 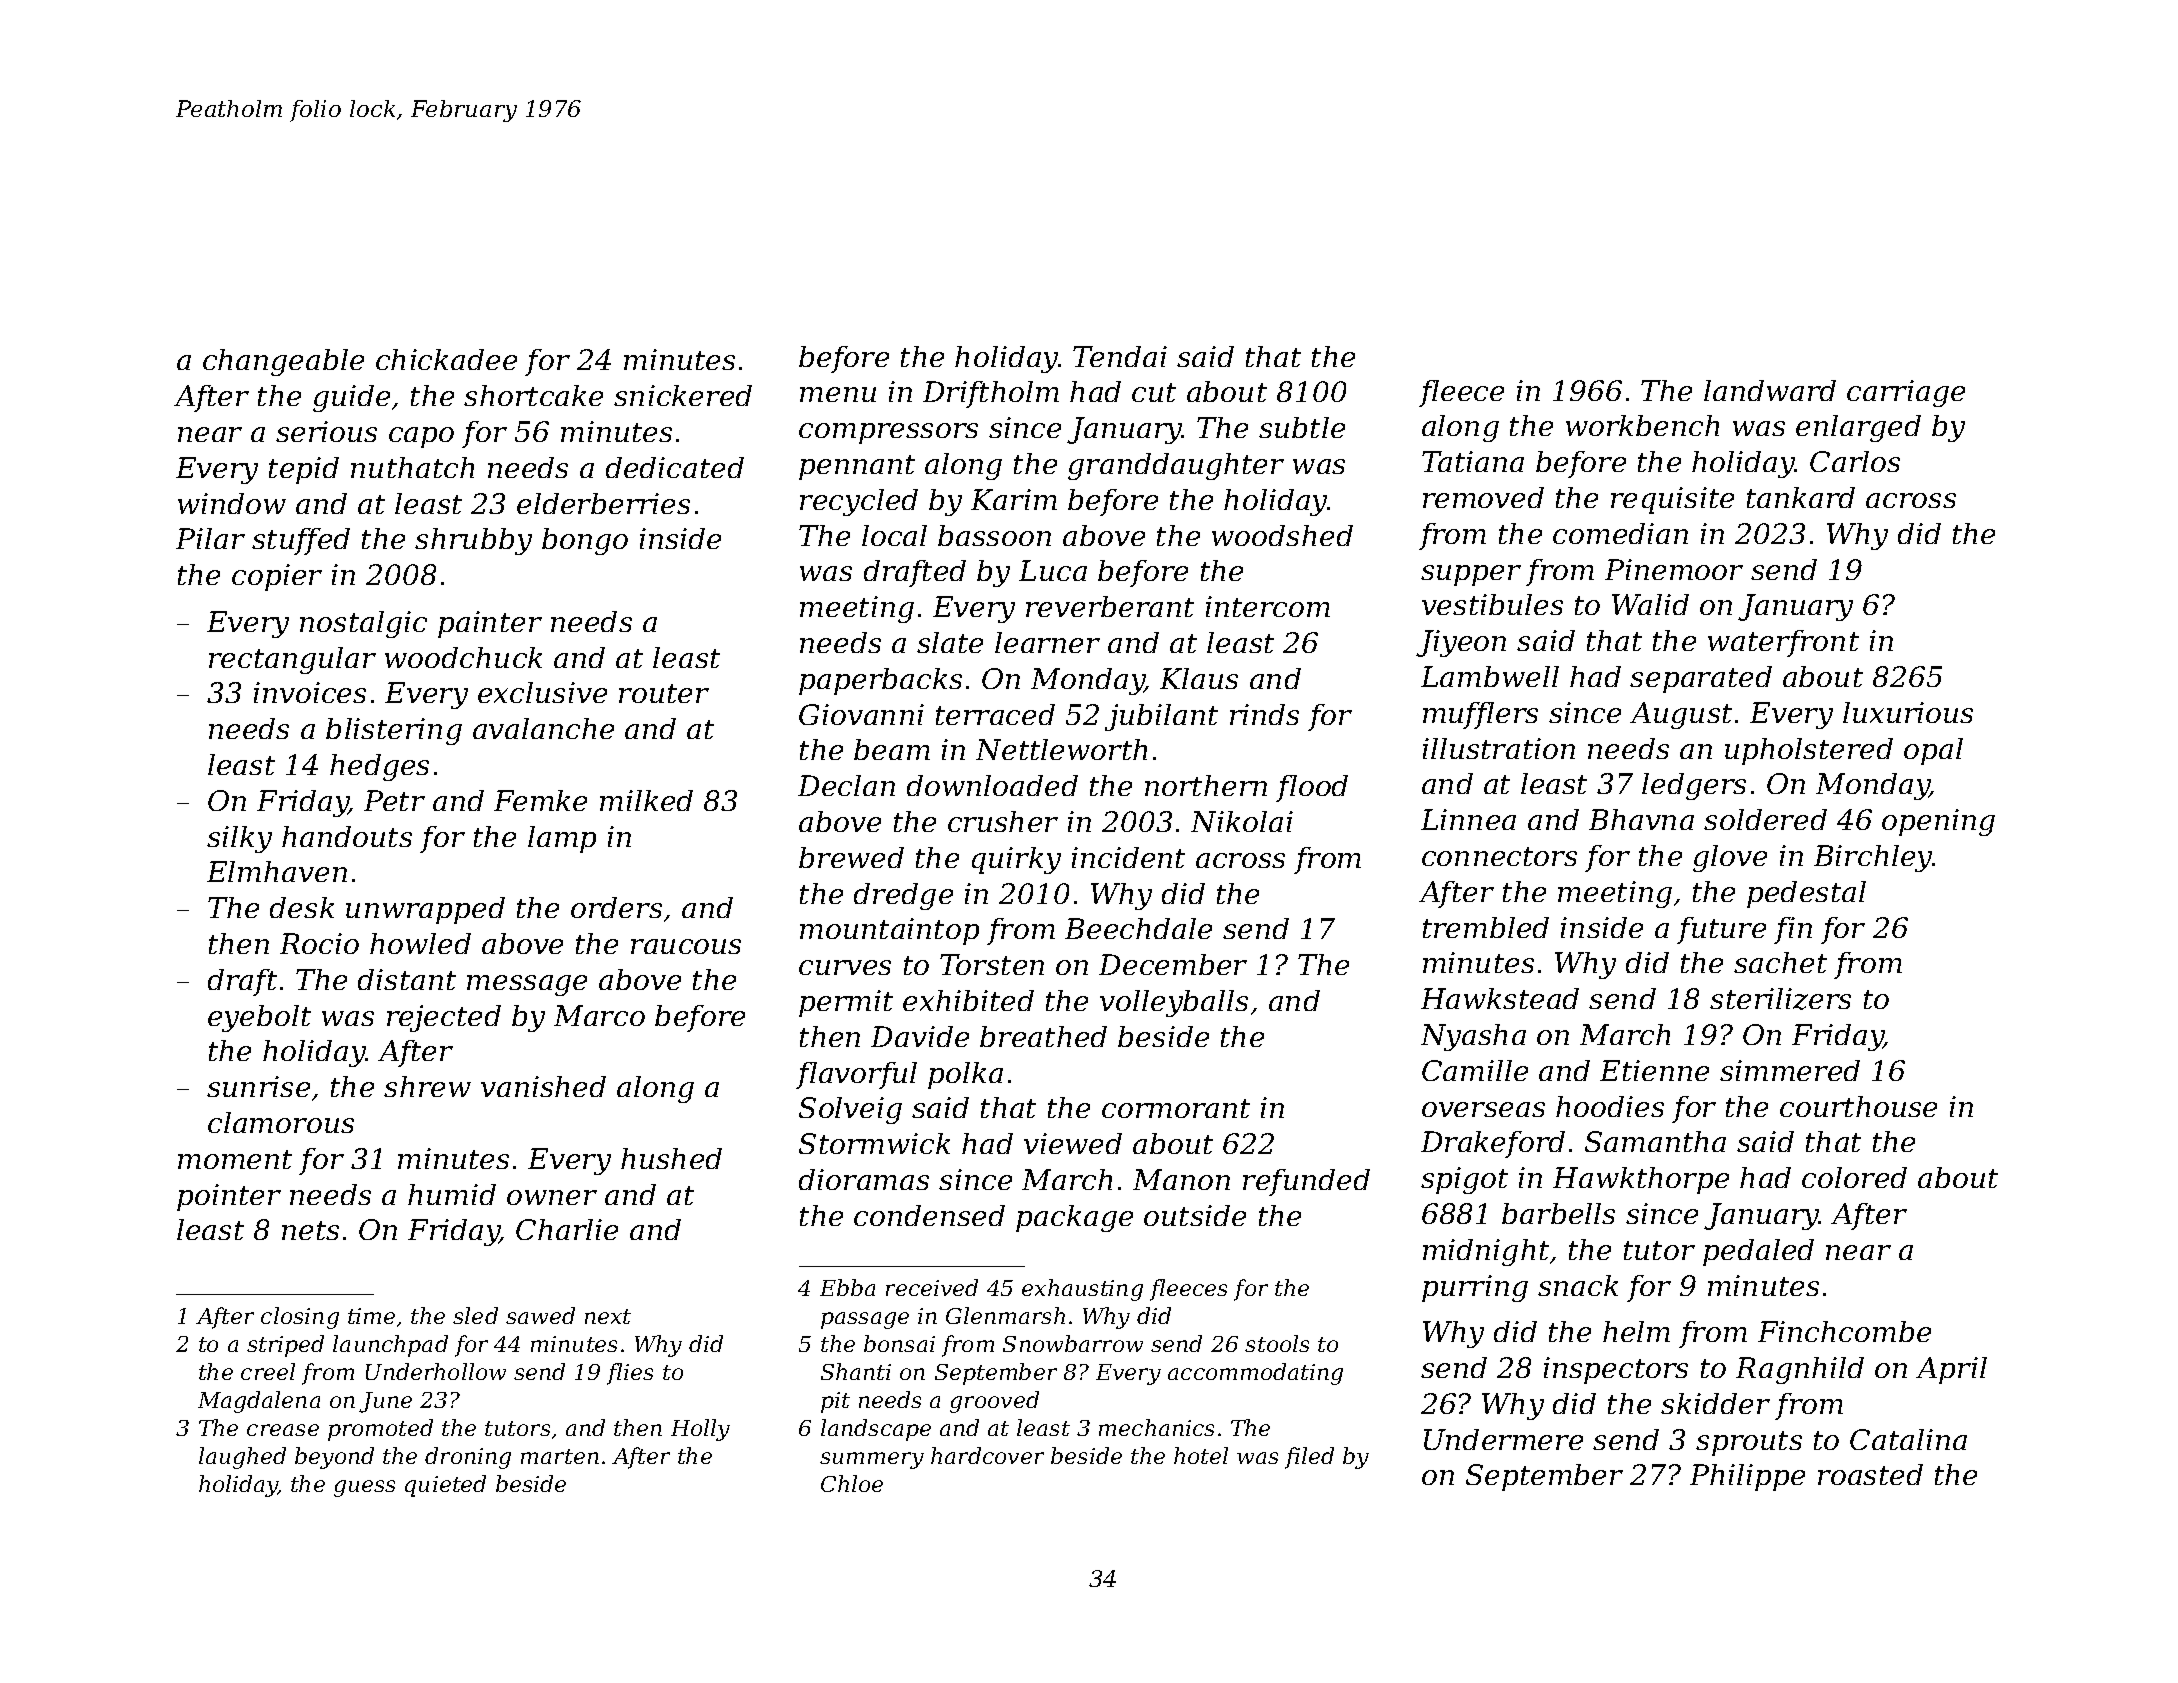 I want to click on Tendai, so click(x=1120, y=356).
